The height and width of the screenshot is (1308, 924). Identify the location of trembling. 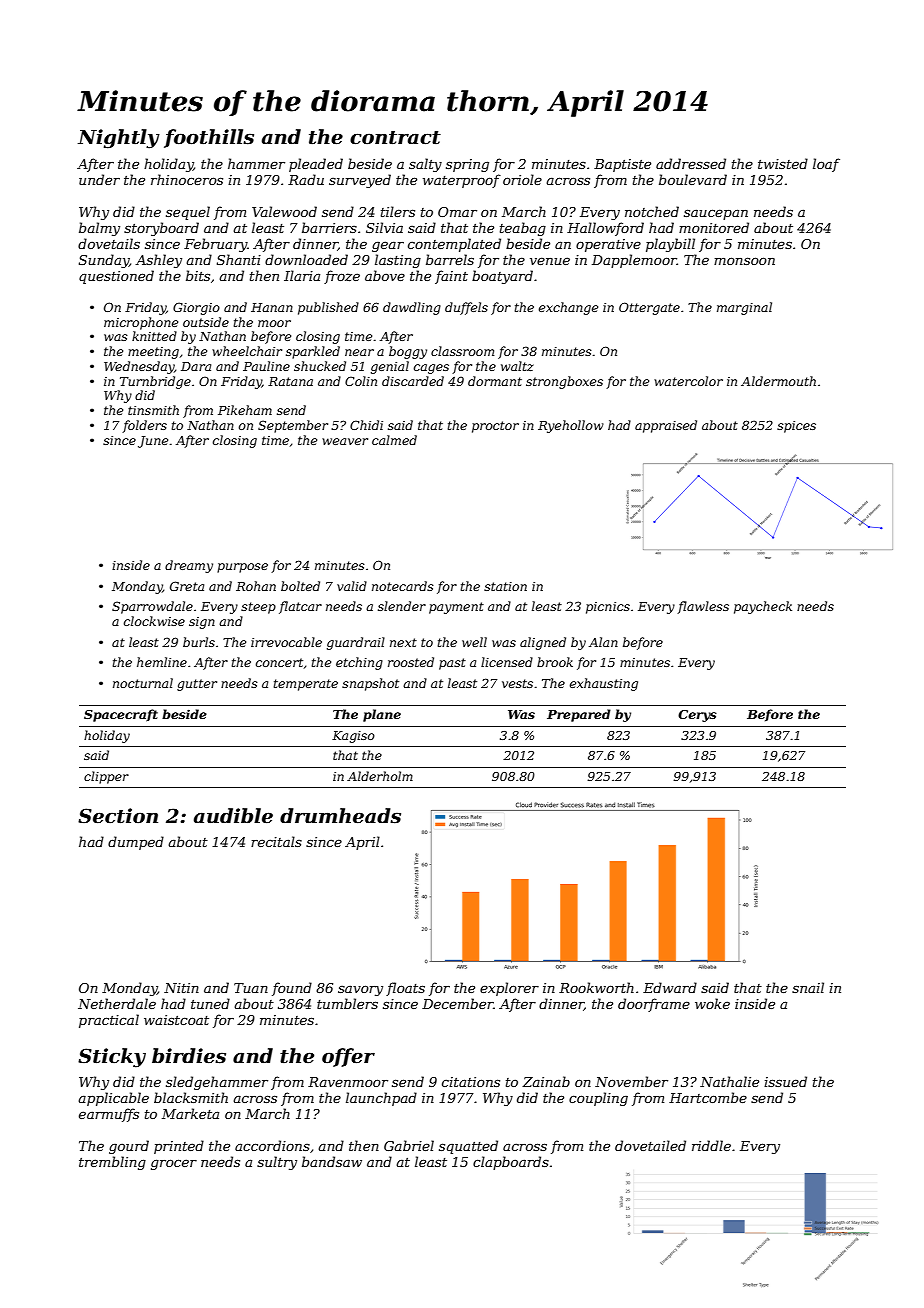
(112, 1163).
